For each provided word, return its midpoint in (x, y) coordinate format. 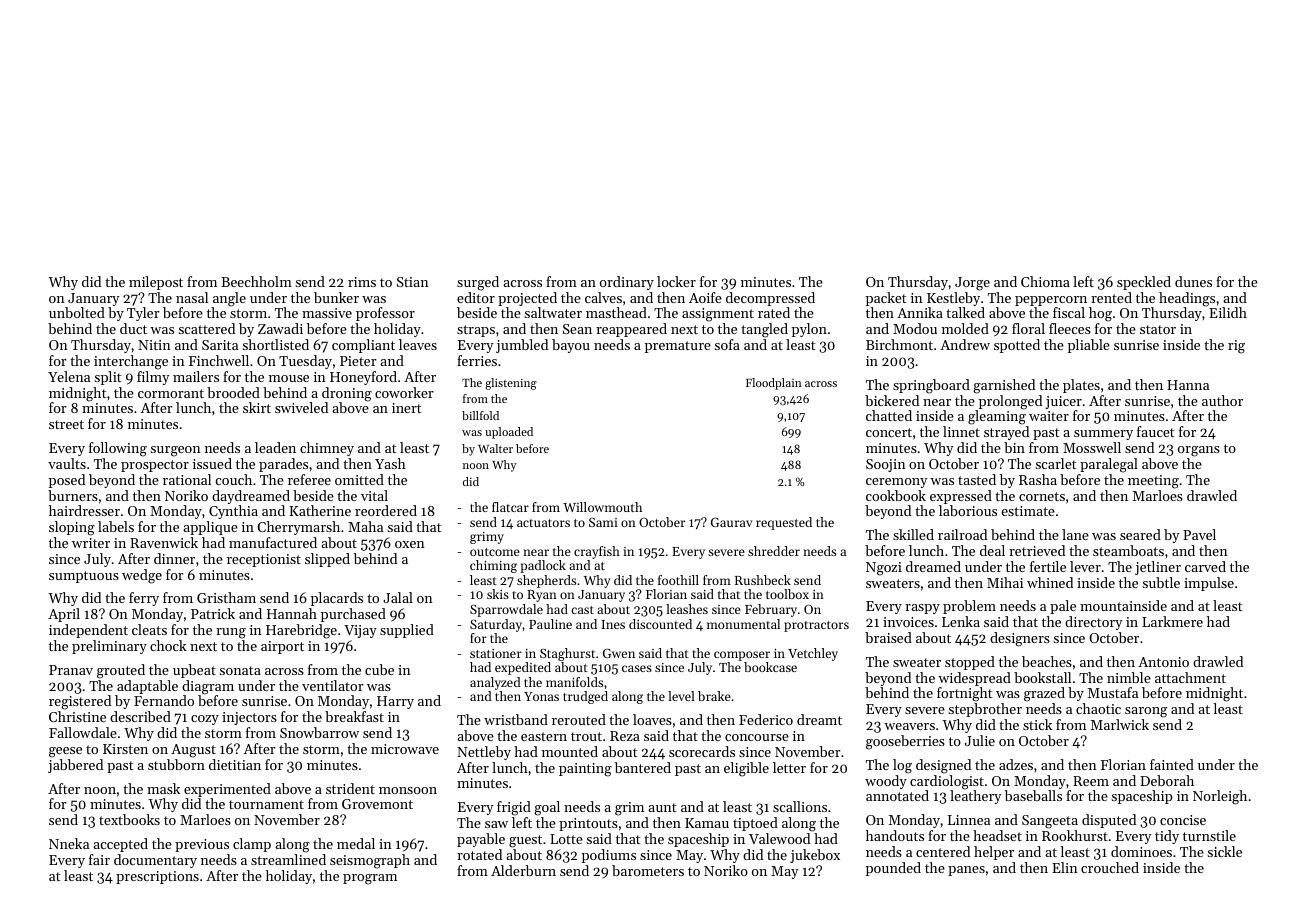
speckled (1144, 283)
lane (1075, 534)
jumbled (522, 346)
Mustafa (1113, 692)
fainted (1172, 764)
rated (774, 312)
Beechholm (256, 281)
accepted (120, 845)
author (1222, 400)
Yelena (69, 376)
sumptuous (84, 577)
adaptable (147, 687)
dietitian (235, 764)
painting (585, 770)
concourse (757, 737)
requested (784, 523)
